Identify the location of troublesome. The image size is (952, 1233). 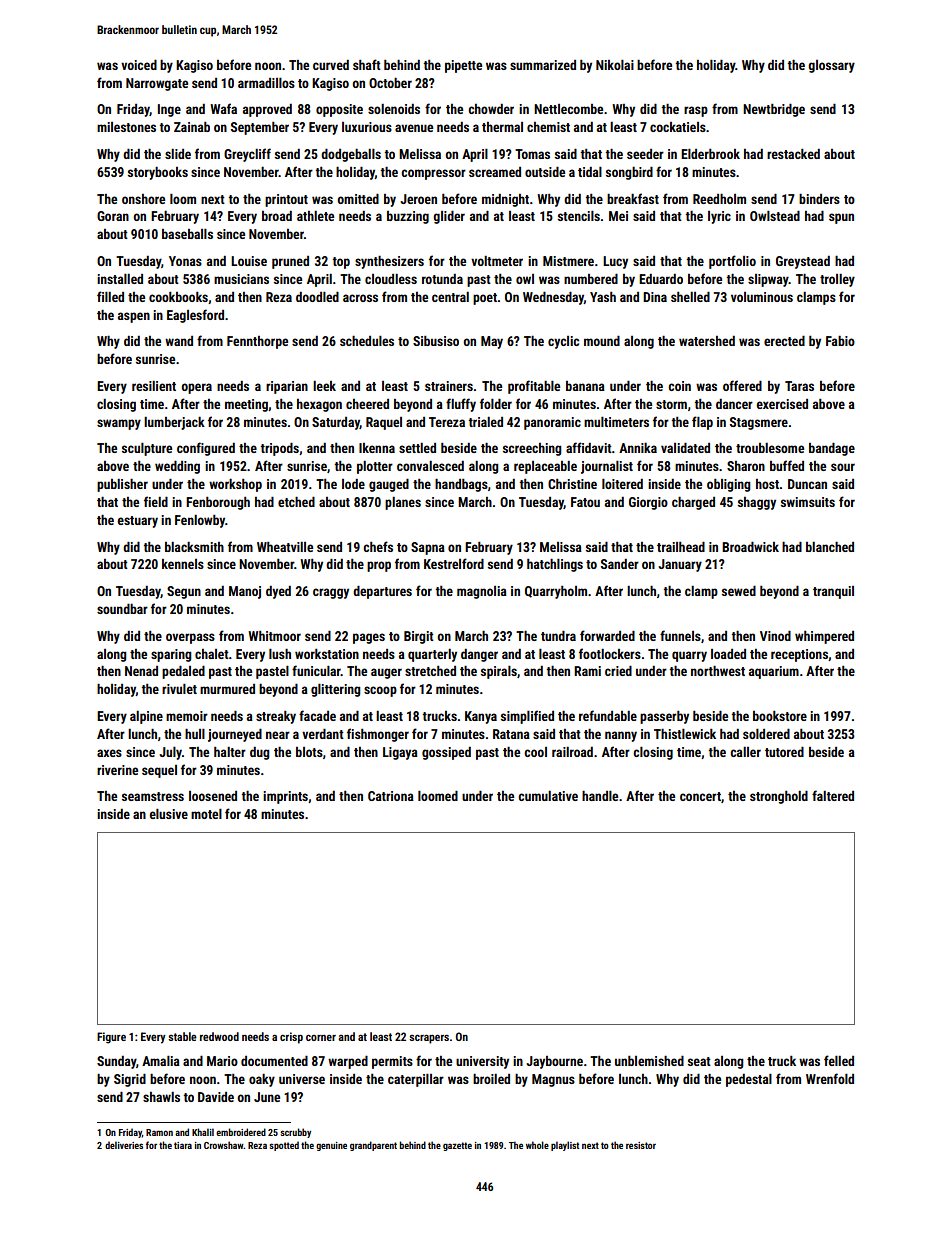
(770, 448).
